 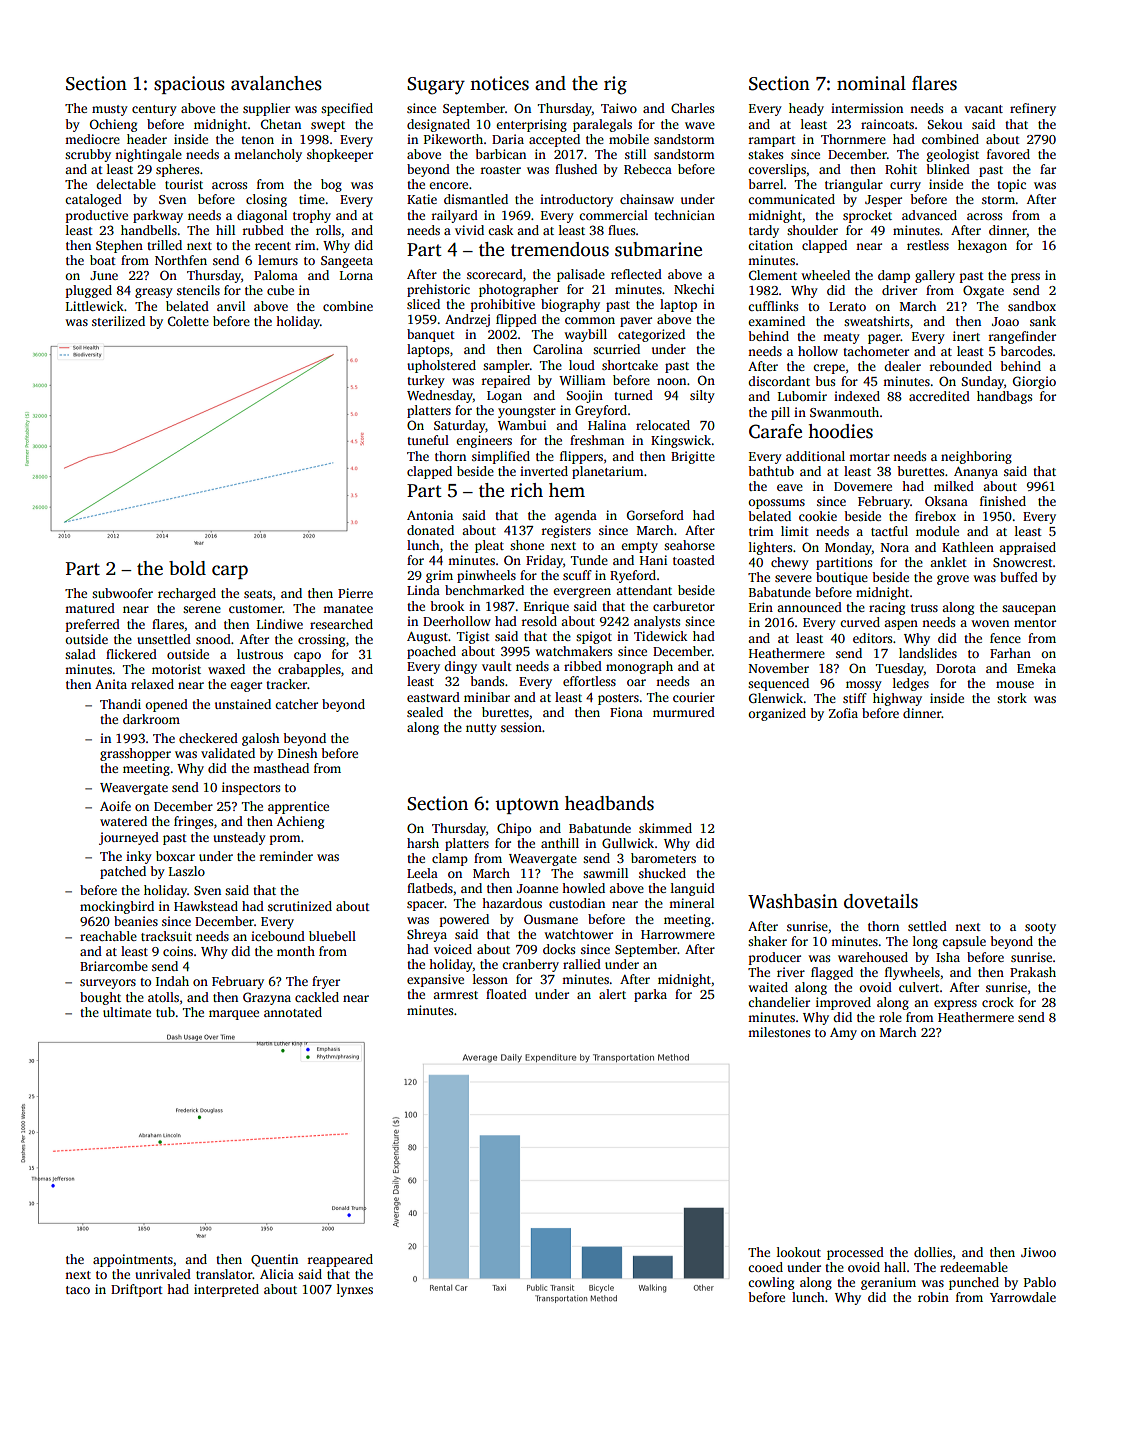 I want to click on reappeared, so click(x=340, y=1260).
